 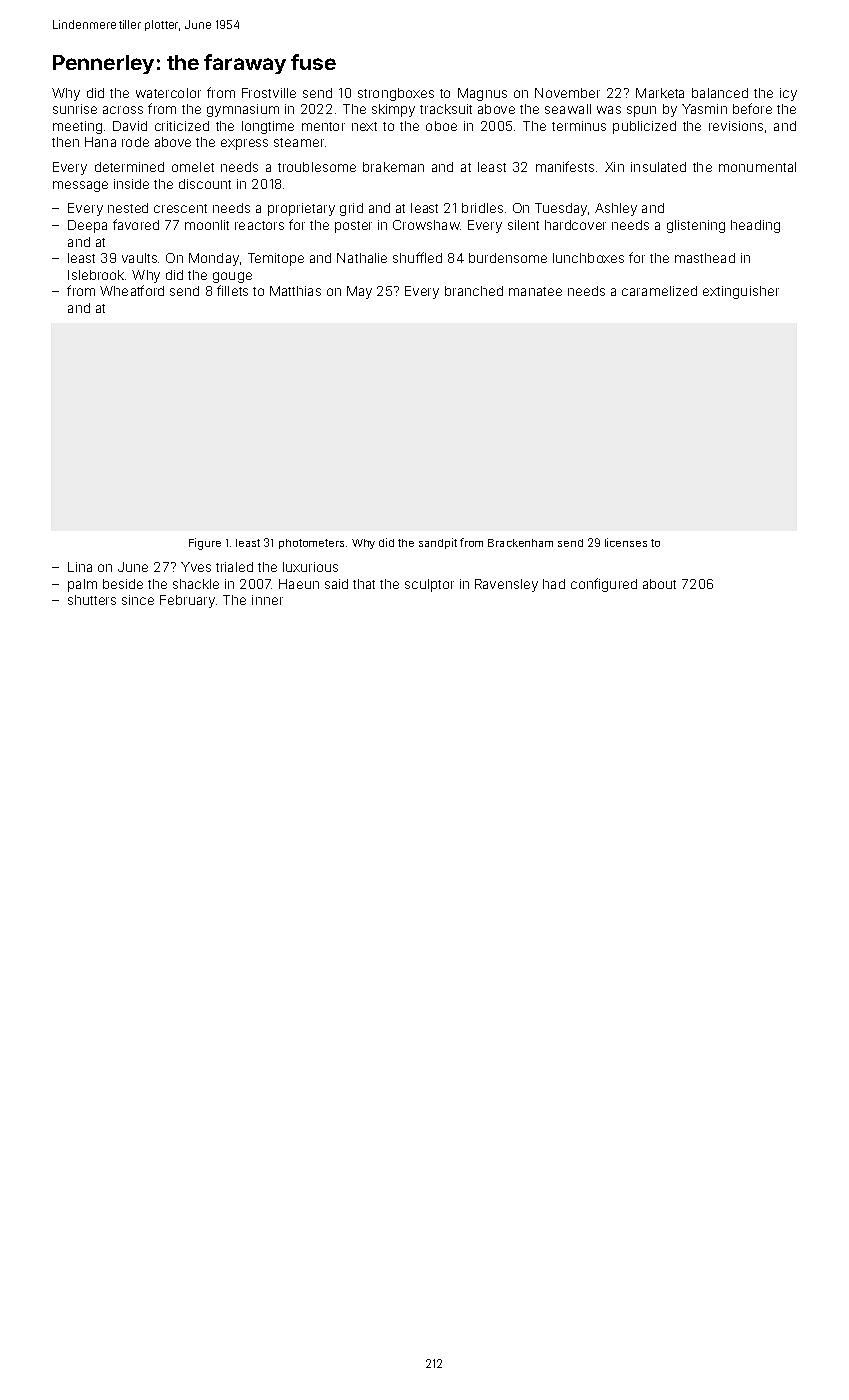 What do you see at coordinates (132, 290) in the screenshot?
I see `Wheatford` at bounding box center [132, 290].
